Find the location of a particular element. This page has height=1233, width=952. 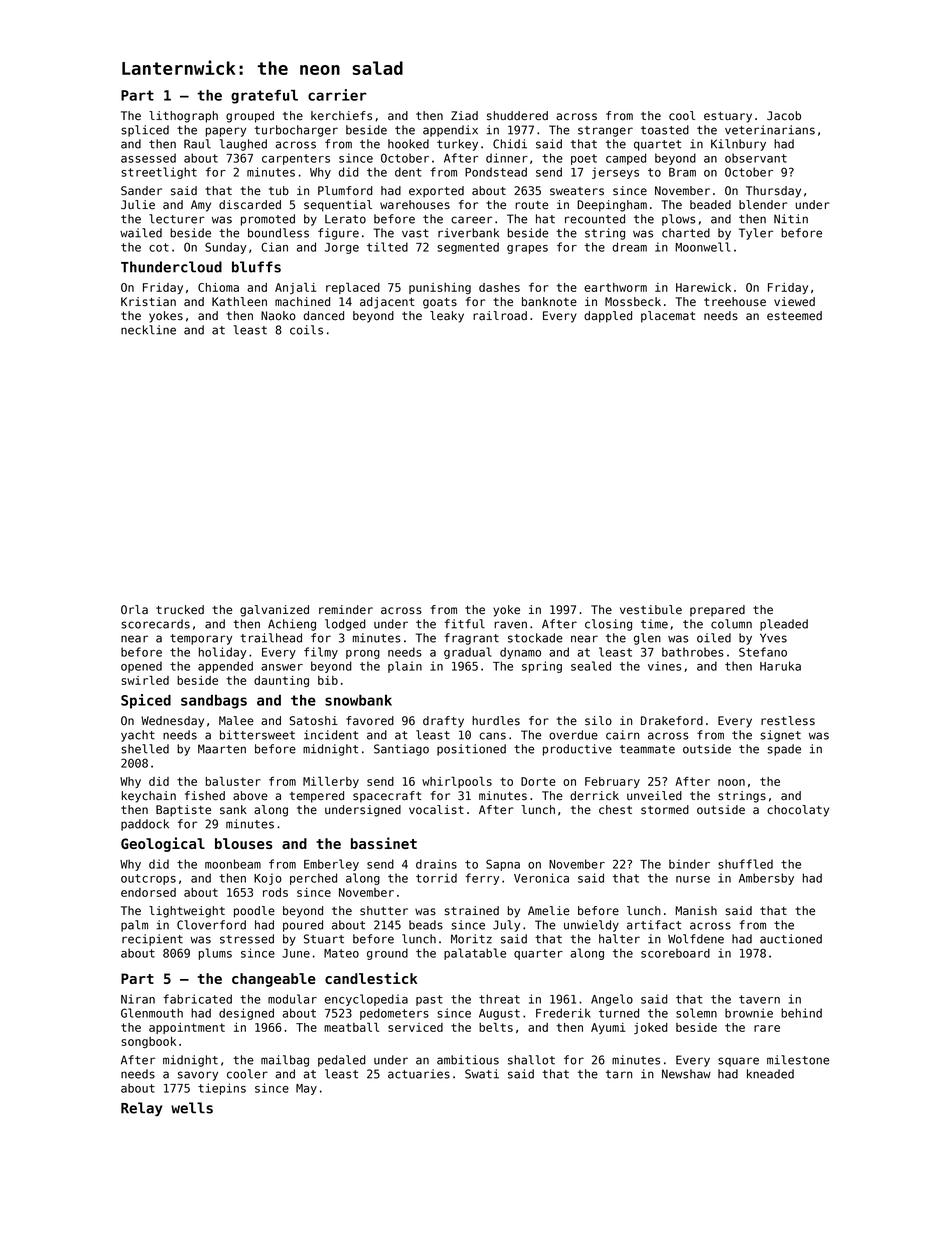

fitful is located at coordinates (464, 624).
